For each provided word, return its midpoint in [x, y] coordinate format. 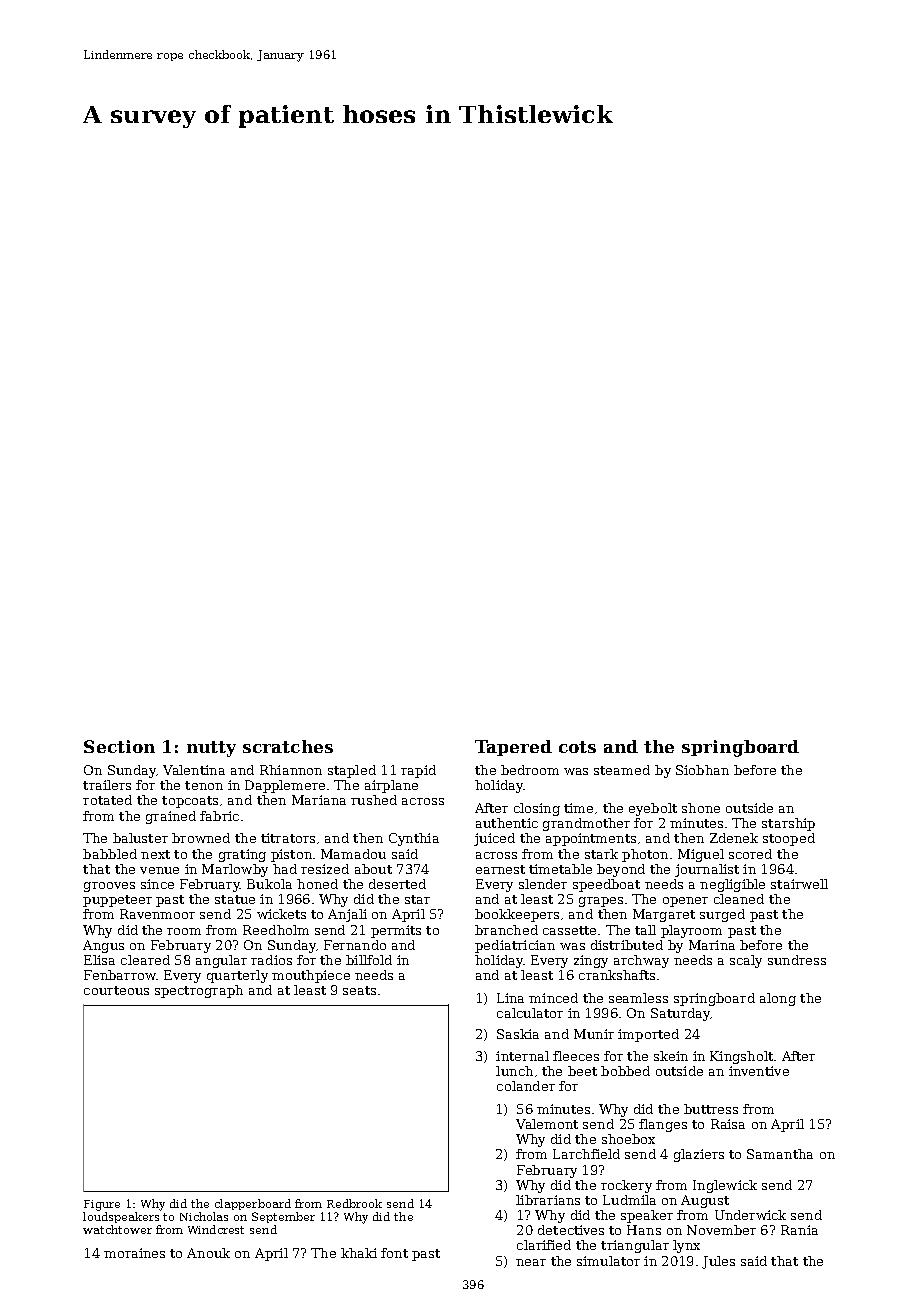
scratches [288, 746]
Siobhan [702, 770]
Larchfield [586, 1154]
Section [119, 746]
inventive [759, 1071]
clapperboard [253, 1204]
